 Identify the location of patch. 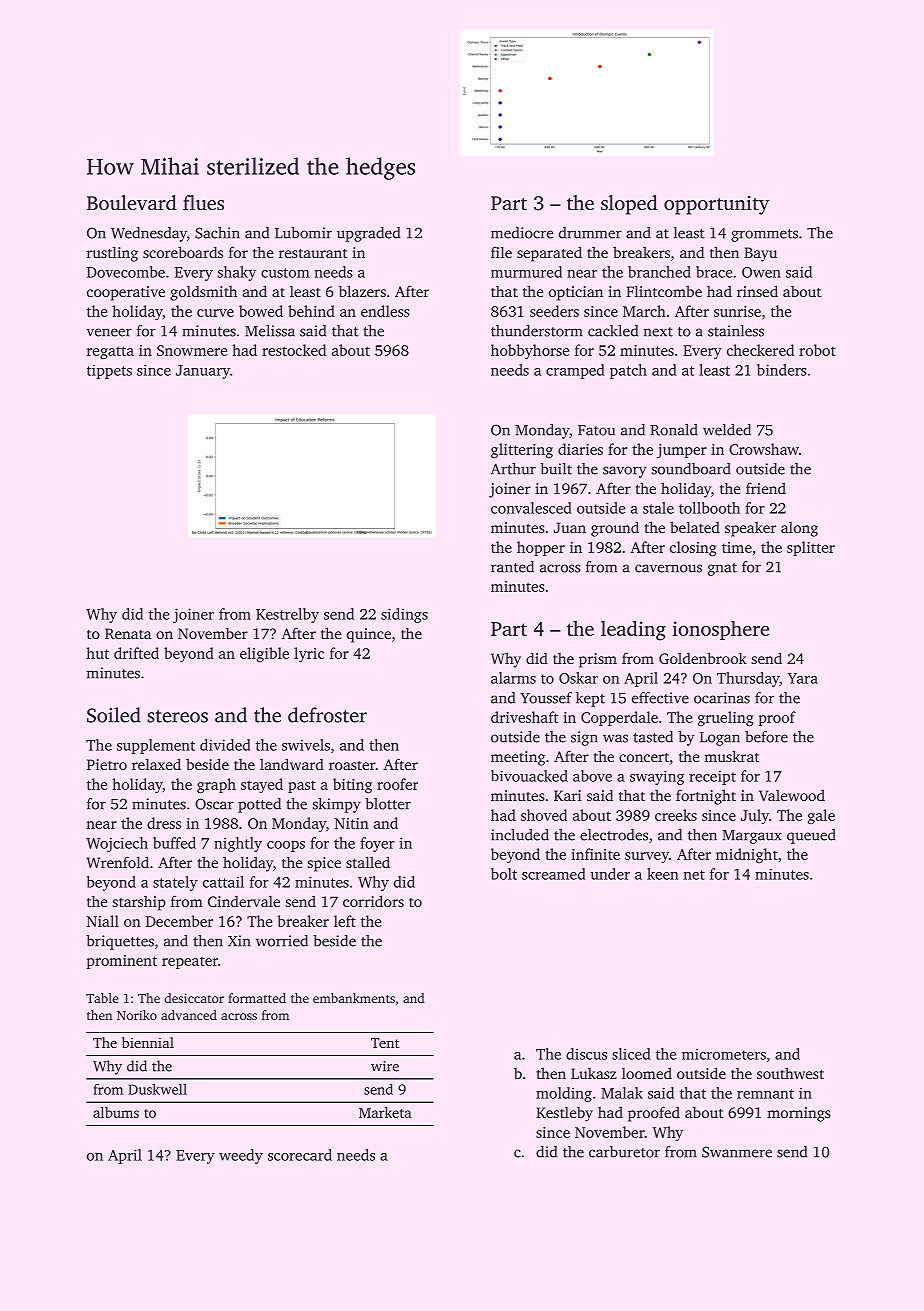
(628, 371).
